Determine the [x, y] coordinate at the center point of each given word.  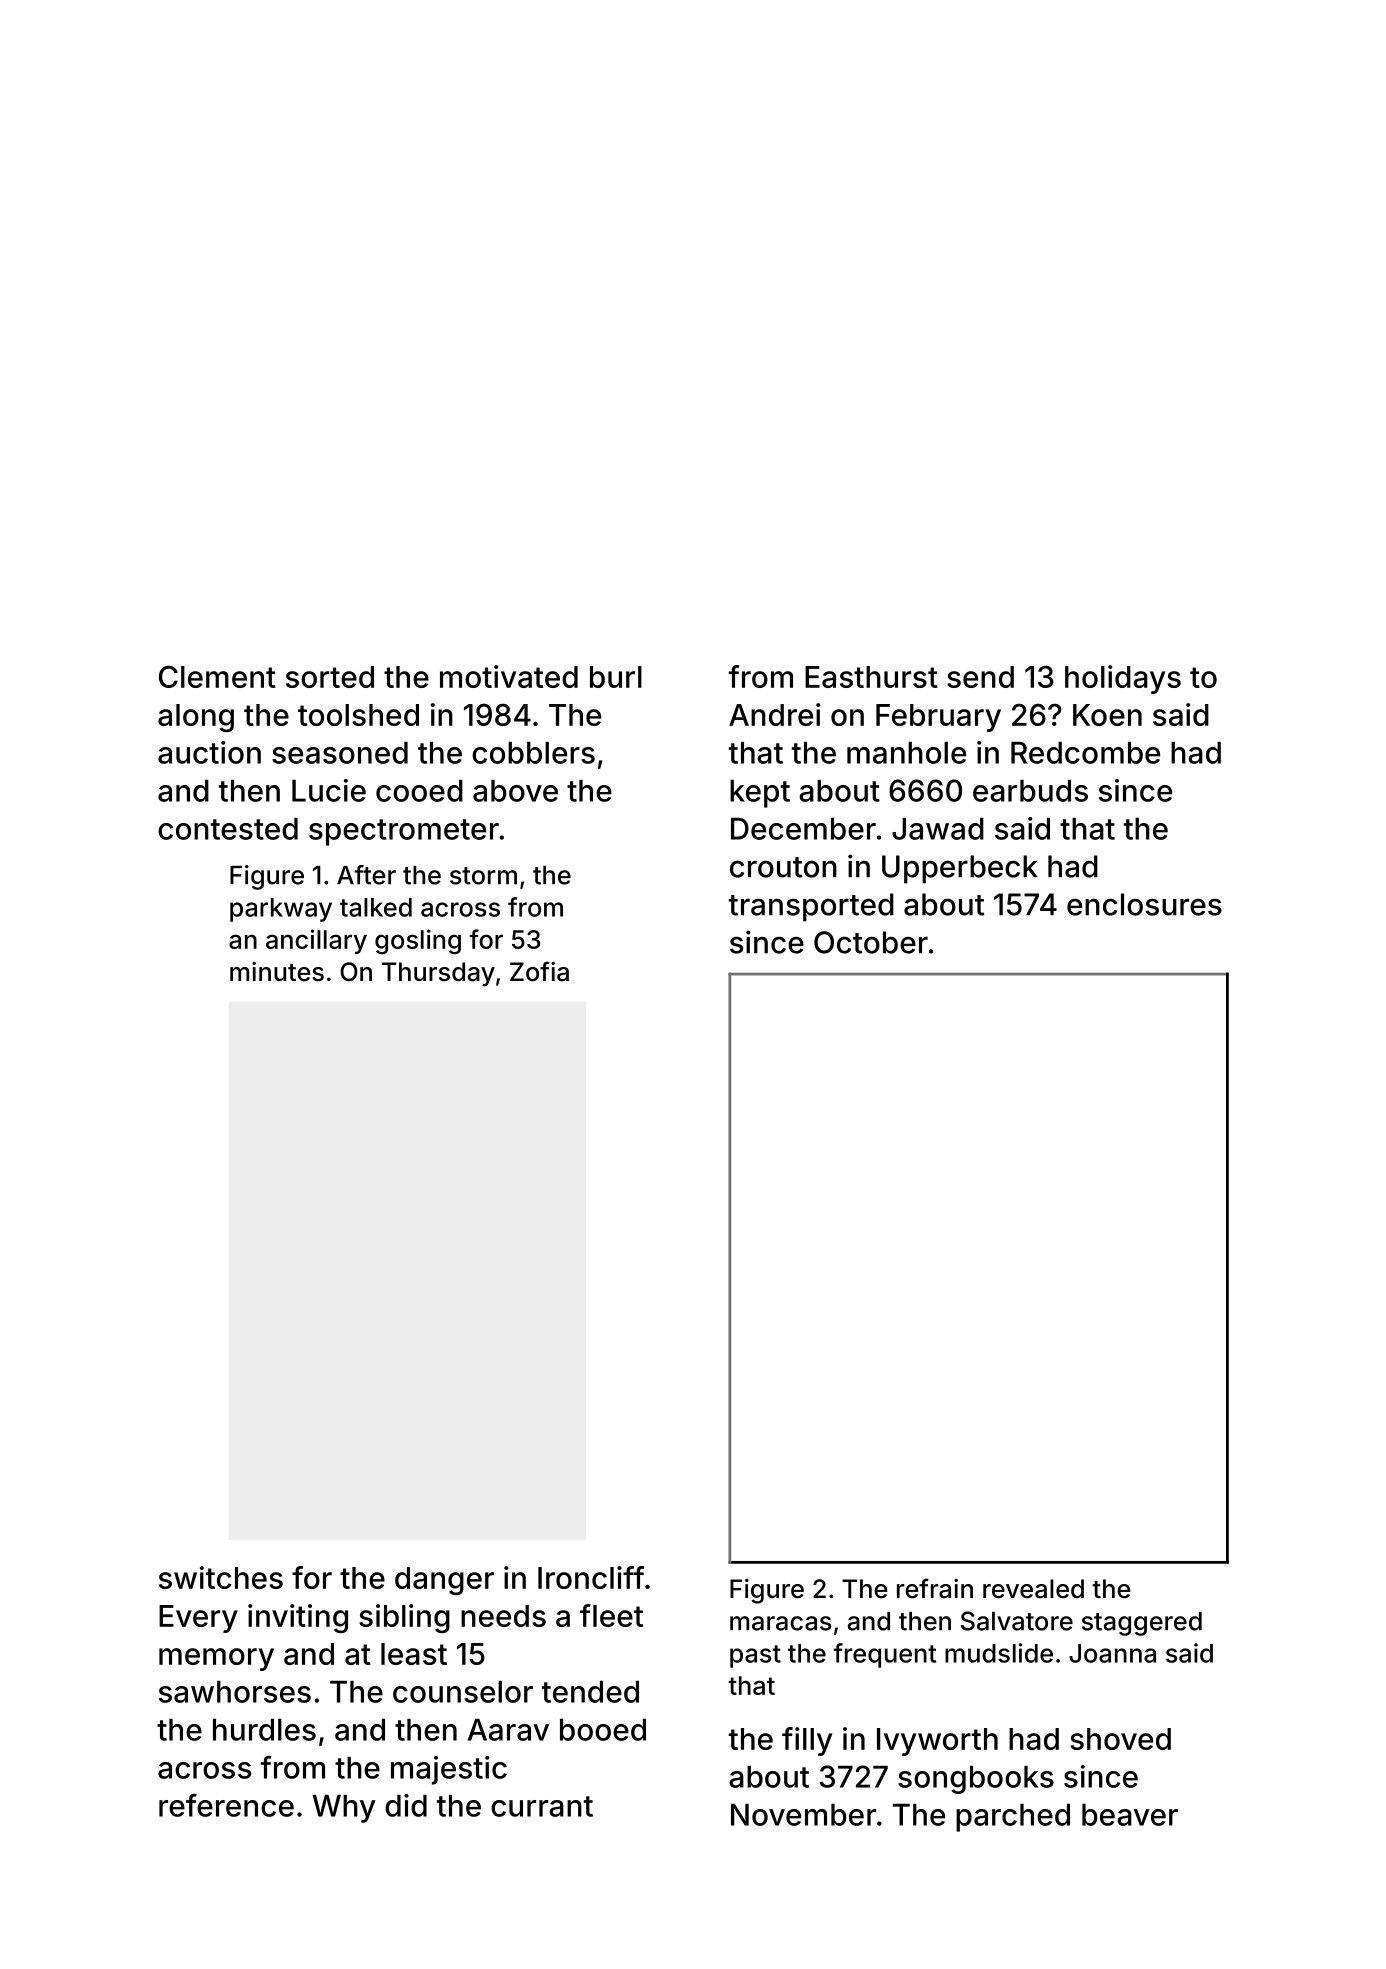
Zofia [539, 971]
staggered [1142, 1624]
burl [616, 677]
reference [226, 1805]
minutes [277, 972]
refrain [935, 1588]
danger [444, 1581]
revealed [1033, 1589]
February [938, 718]
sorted [330, 677]
